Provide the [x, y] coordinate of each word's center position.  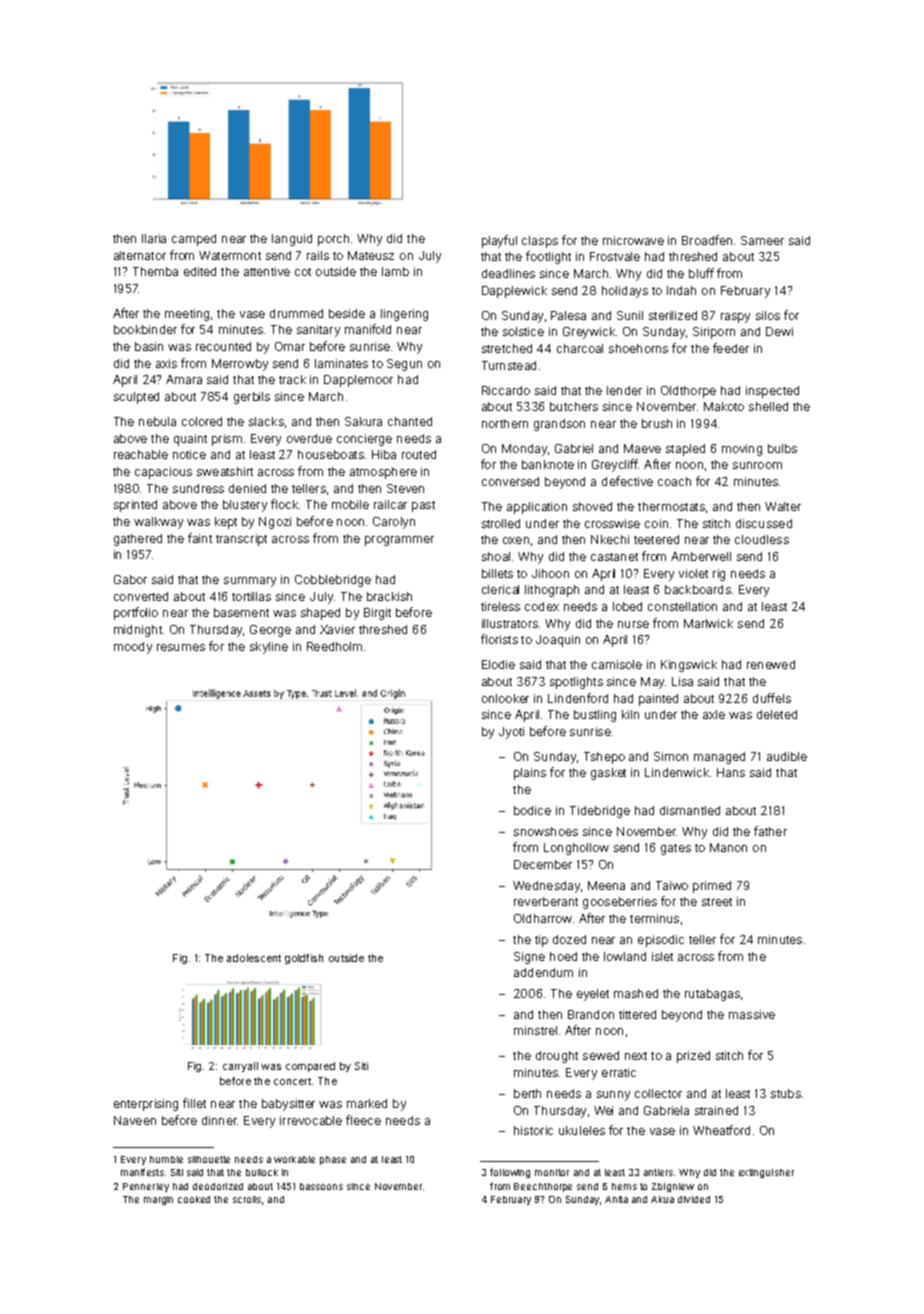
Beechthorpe [543, 1187]
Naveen [135, 1120]
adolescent [254, 958]
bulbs [782, 448]
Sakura [363, 421]
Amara [184, 379]
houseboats [331, 454]
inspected [772, 392]
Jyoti [511, 733]
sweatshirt [225, 471]
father [770, 831]
